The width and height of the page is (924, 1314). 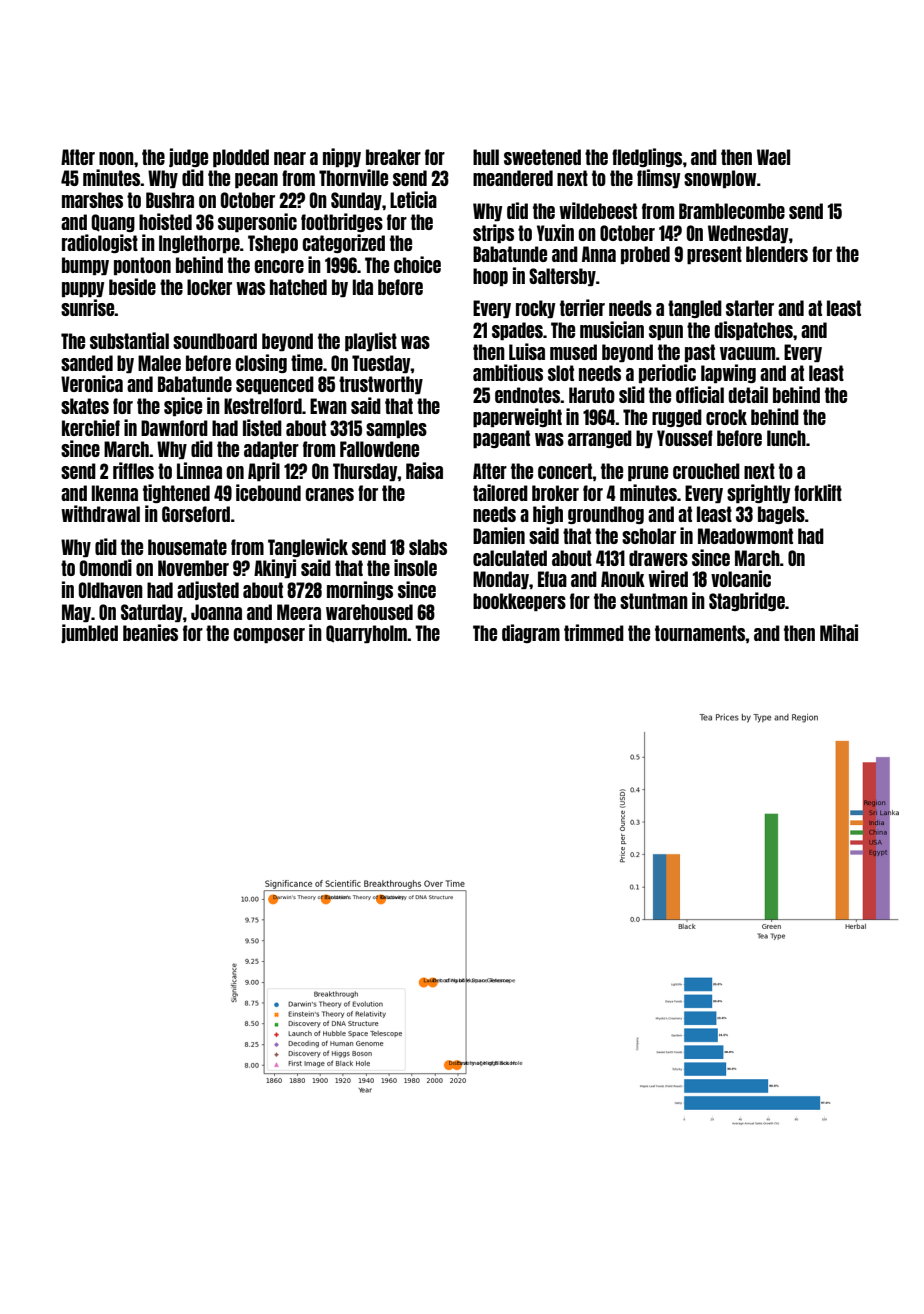 What do you see at coordinates (129, 340) in the page?
I see `substantial` at bounding box center [129, 340].
